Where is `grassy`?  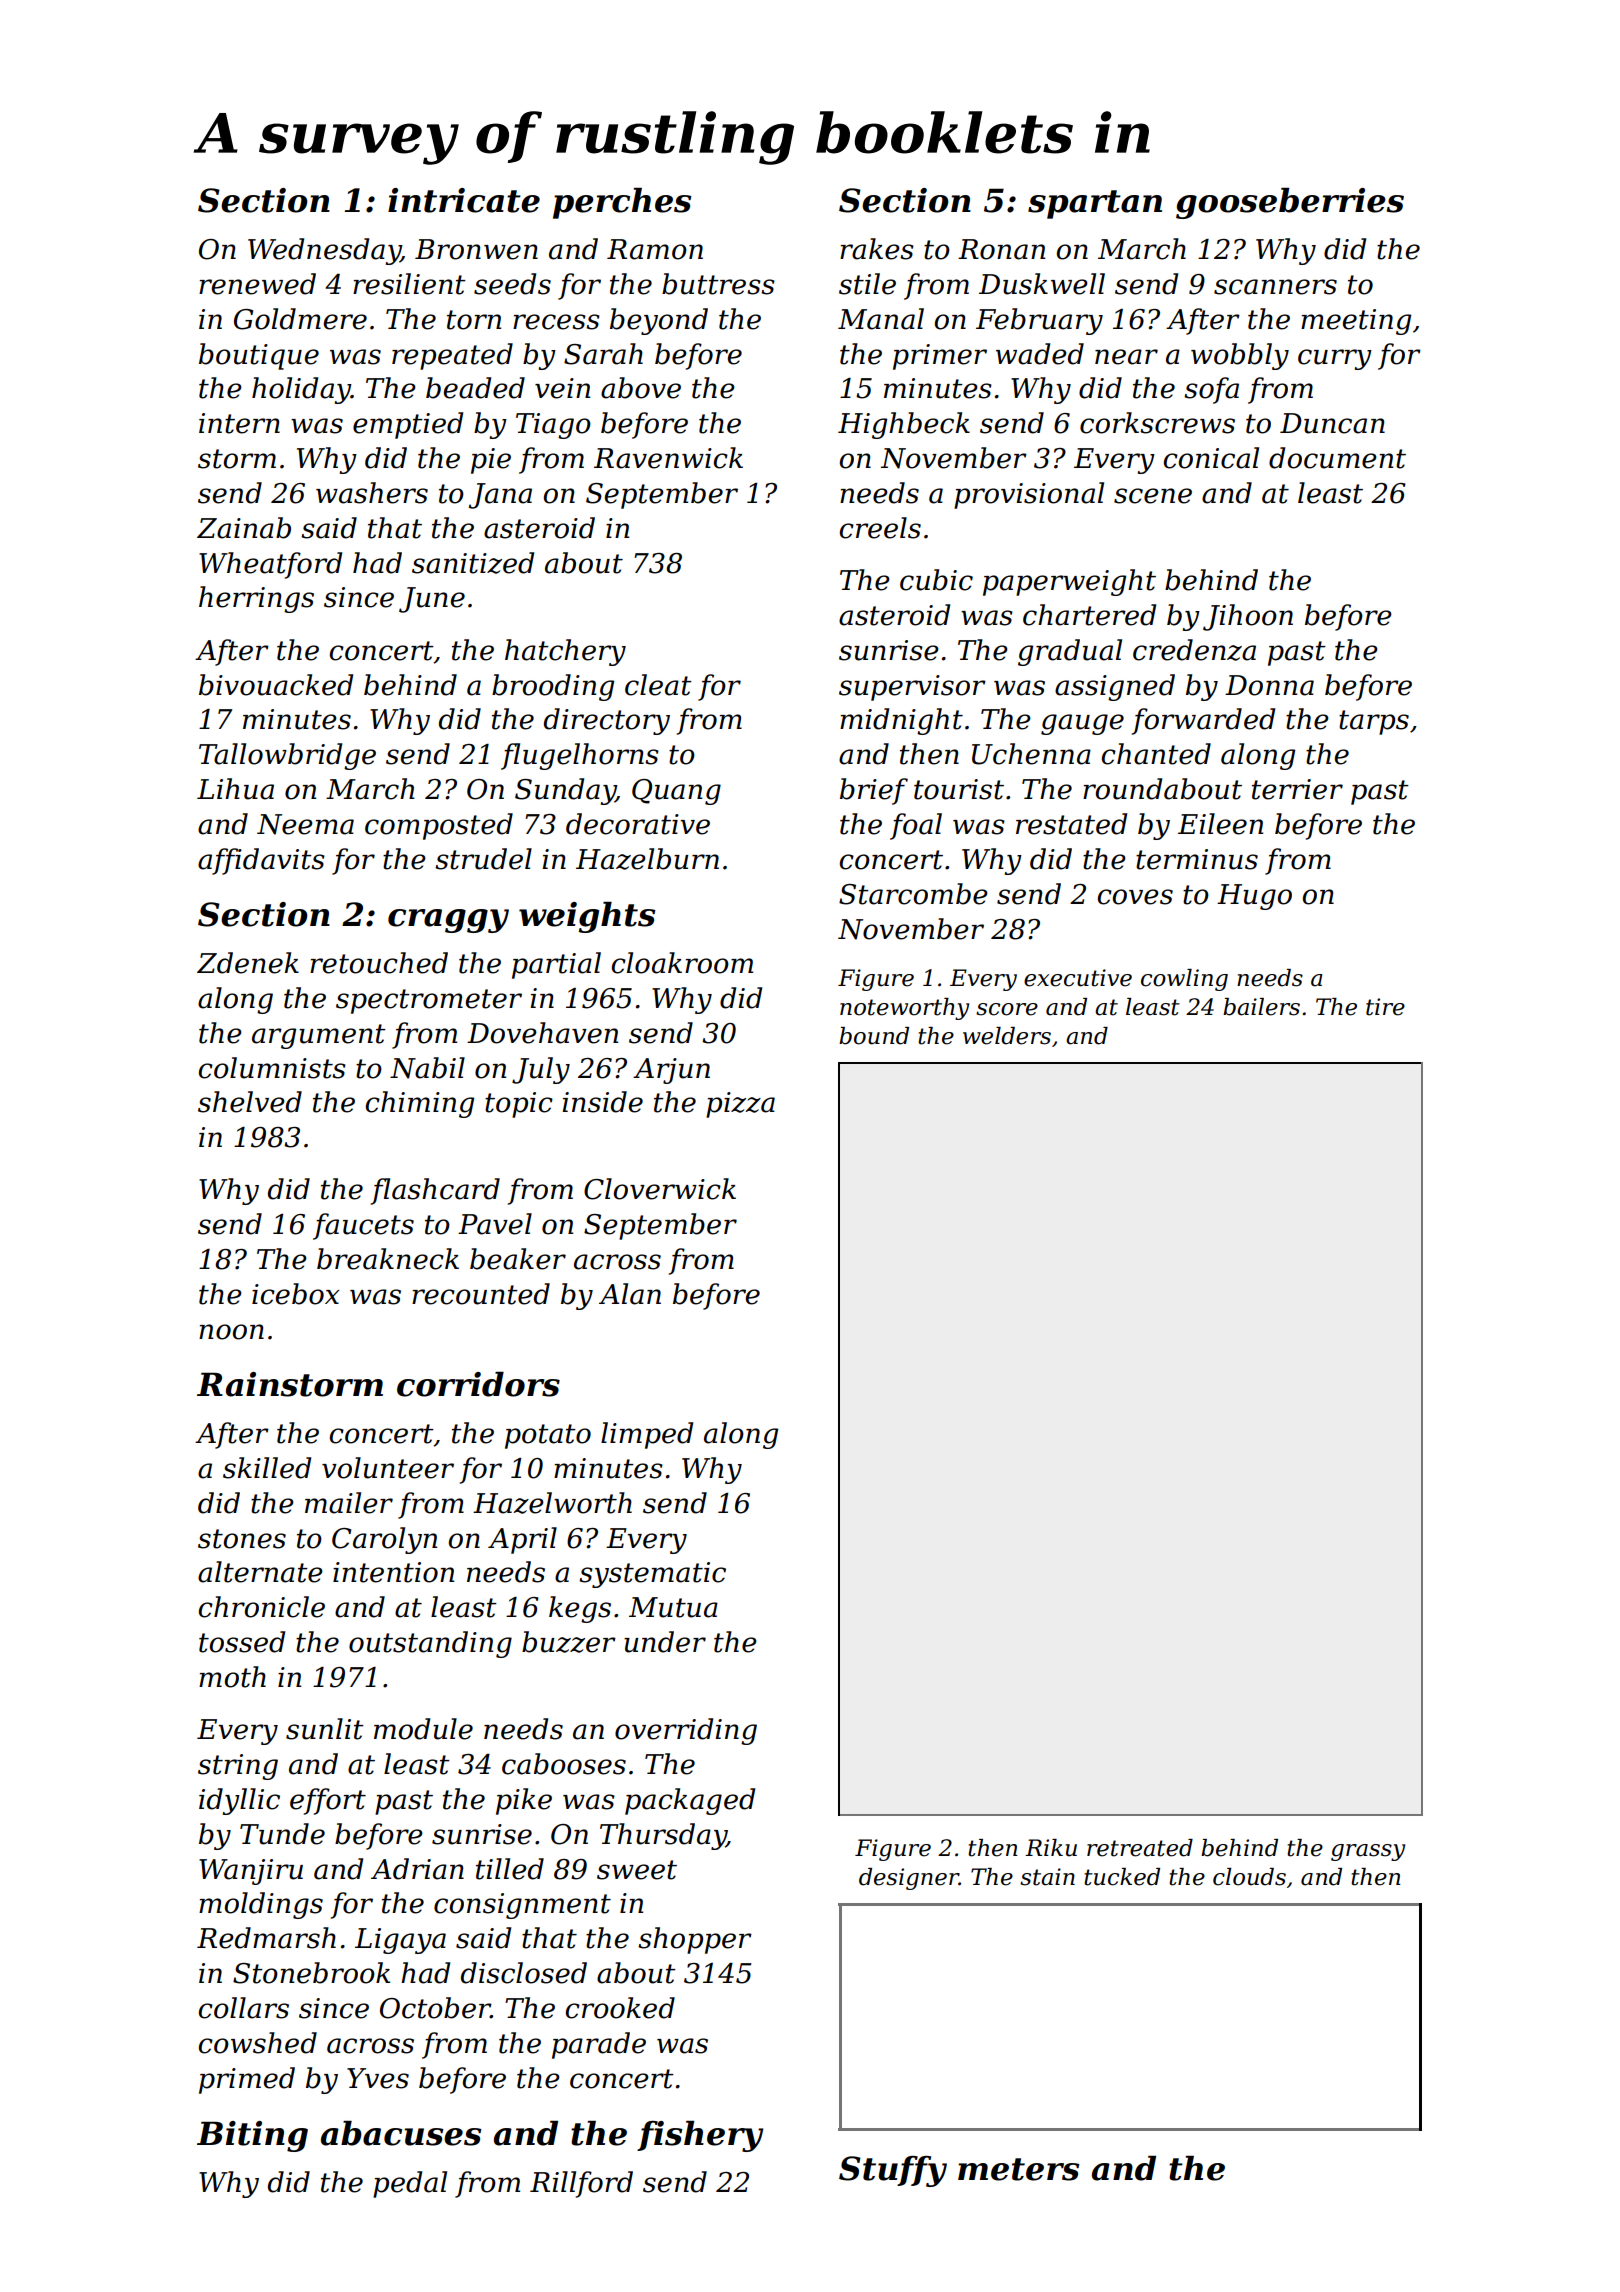
grassy is located at coordinates (1368, 1852).
